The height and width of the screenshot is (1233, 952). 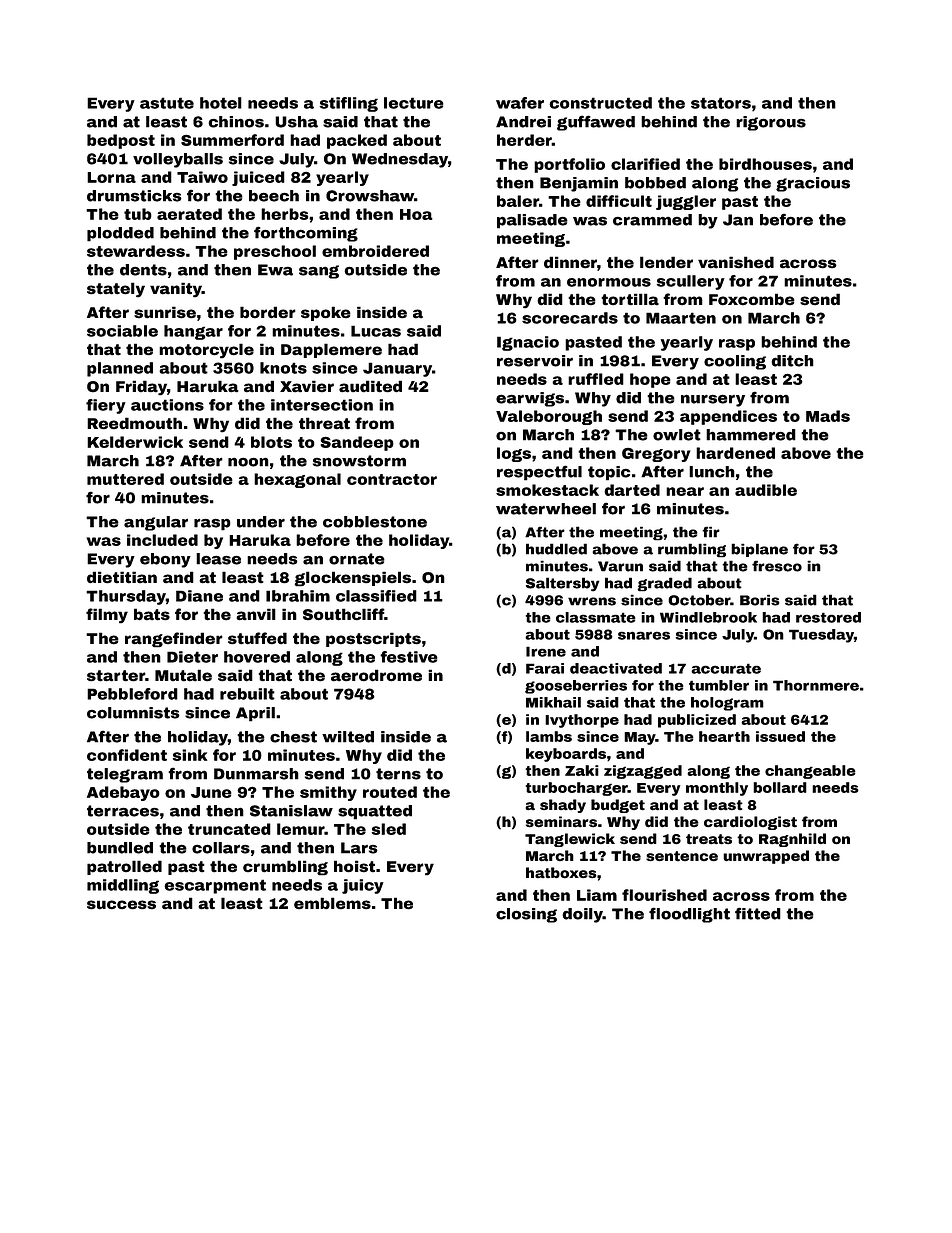 What do you see at coordinates (711, 532) in the screenshot?
I see `fir` at bounding box center [711, 532].
